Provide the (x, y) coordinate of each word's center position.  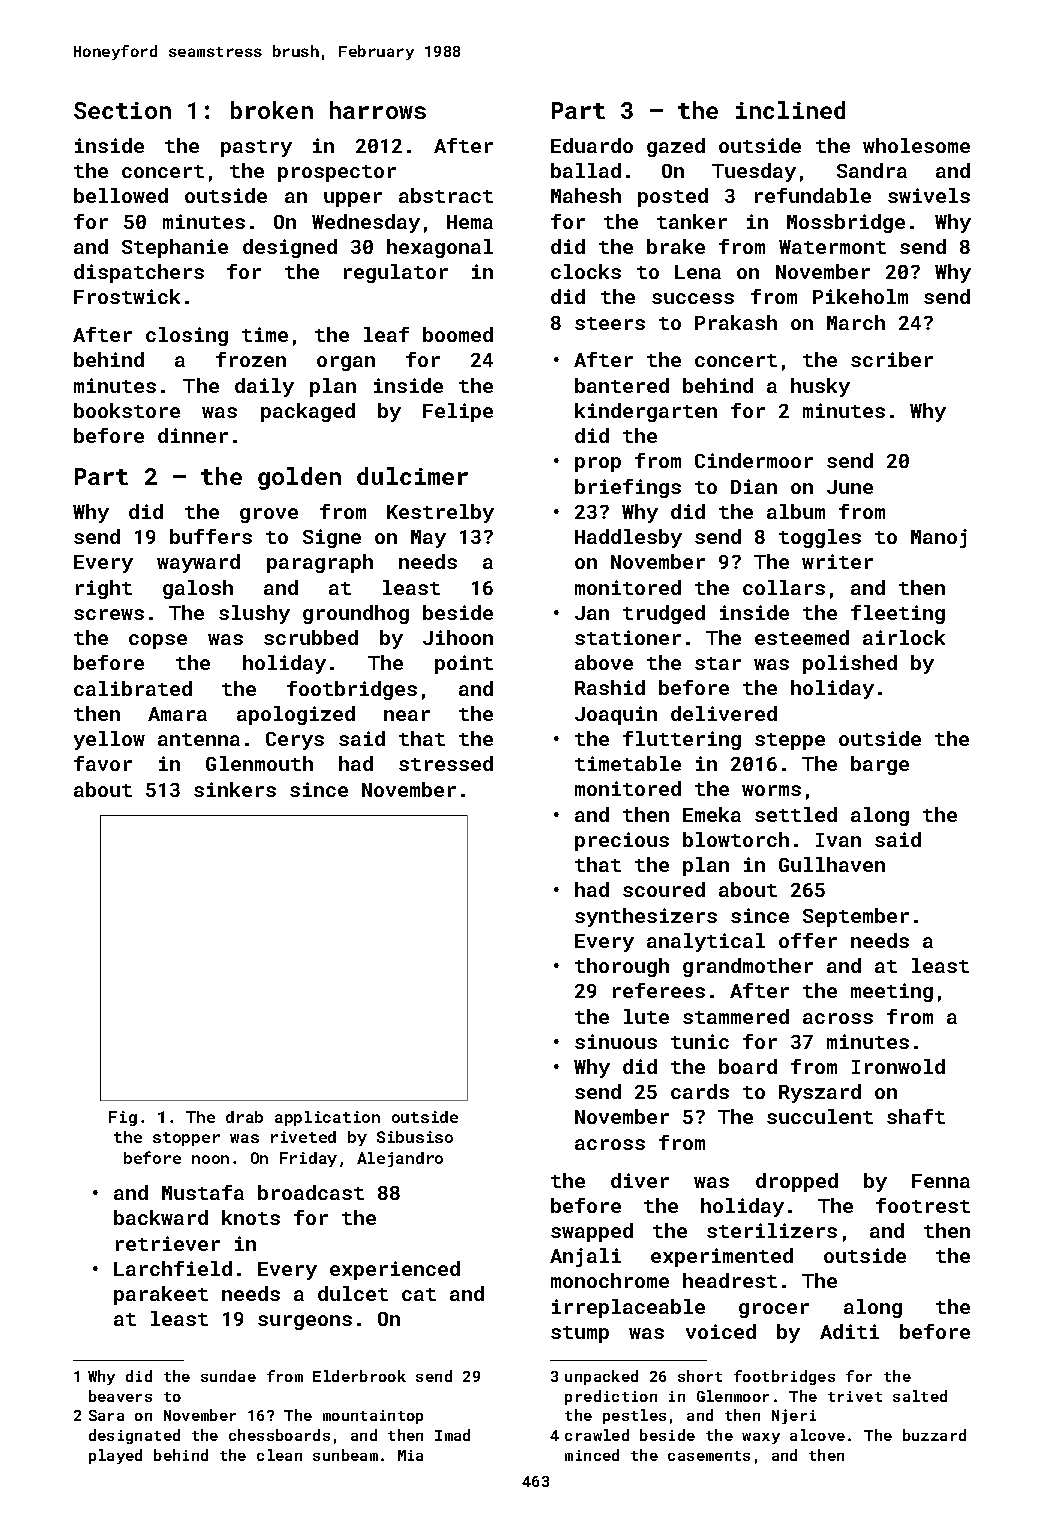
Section (122, 110)
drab (244, 1117)
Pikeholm (860, 296)
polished (850, 664)
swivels (929, 195)
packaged (308, 412)
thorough (622, 967)
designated (134, 1436)
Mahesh (586, 195)
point (464, 664)
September (856, 917)
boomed (458, 334)
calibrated (133, 688)
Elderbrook (359, 1376)
